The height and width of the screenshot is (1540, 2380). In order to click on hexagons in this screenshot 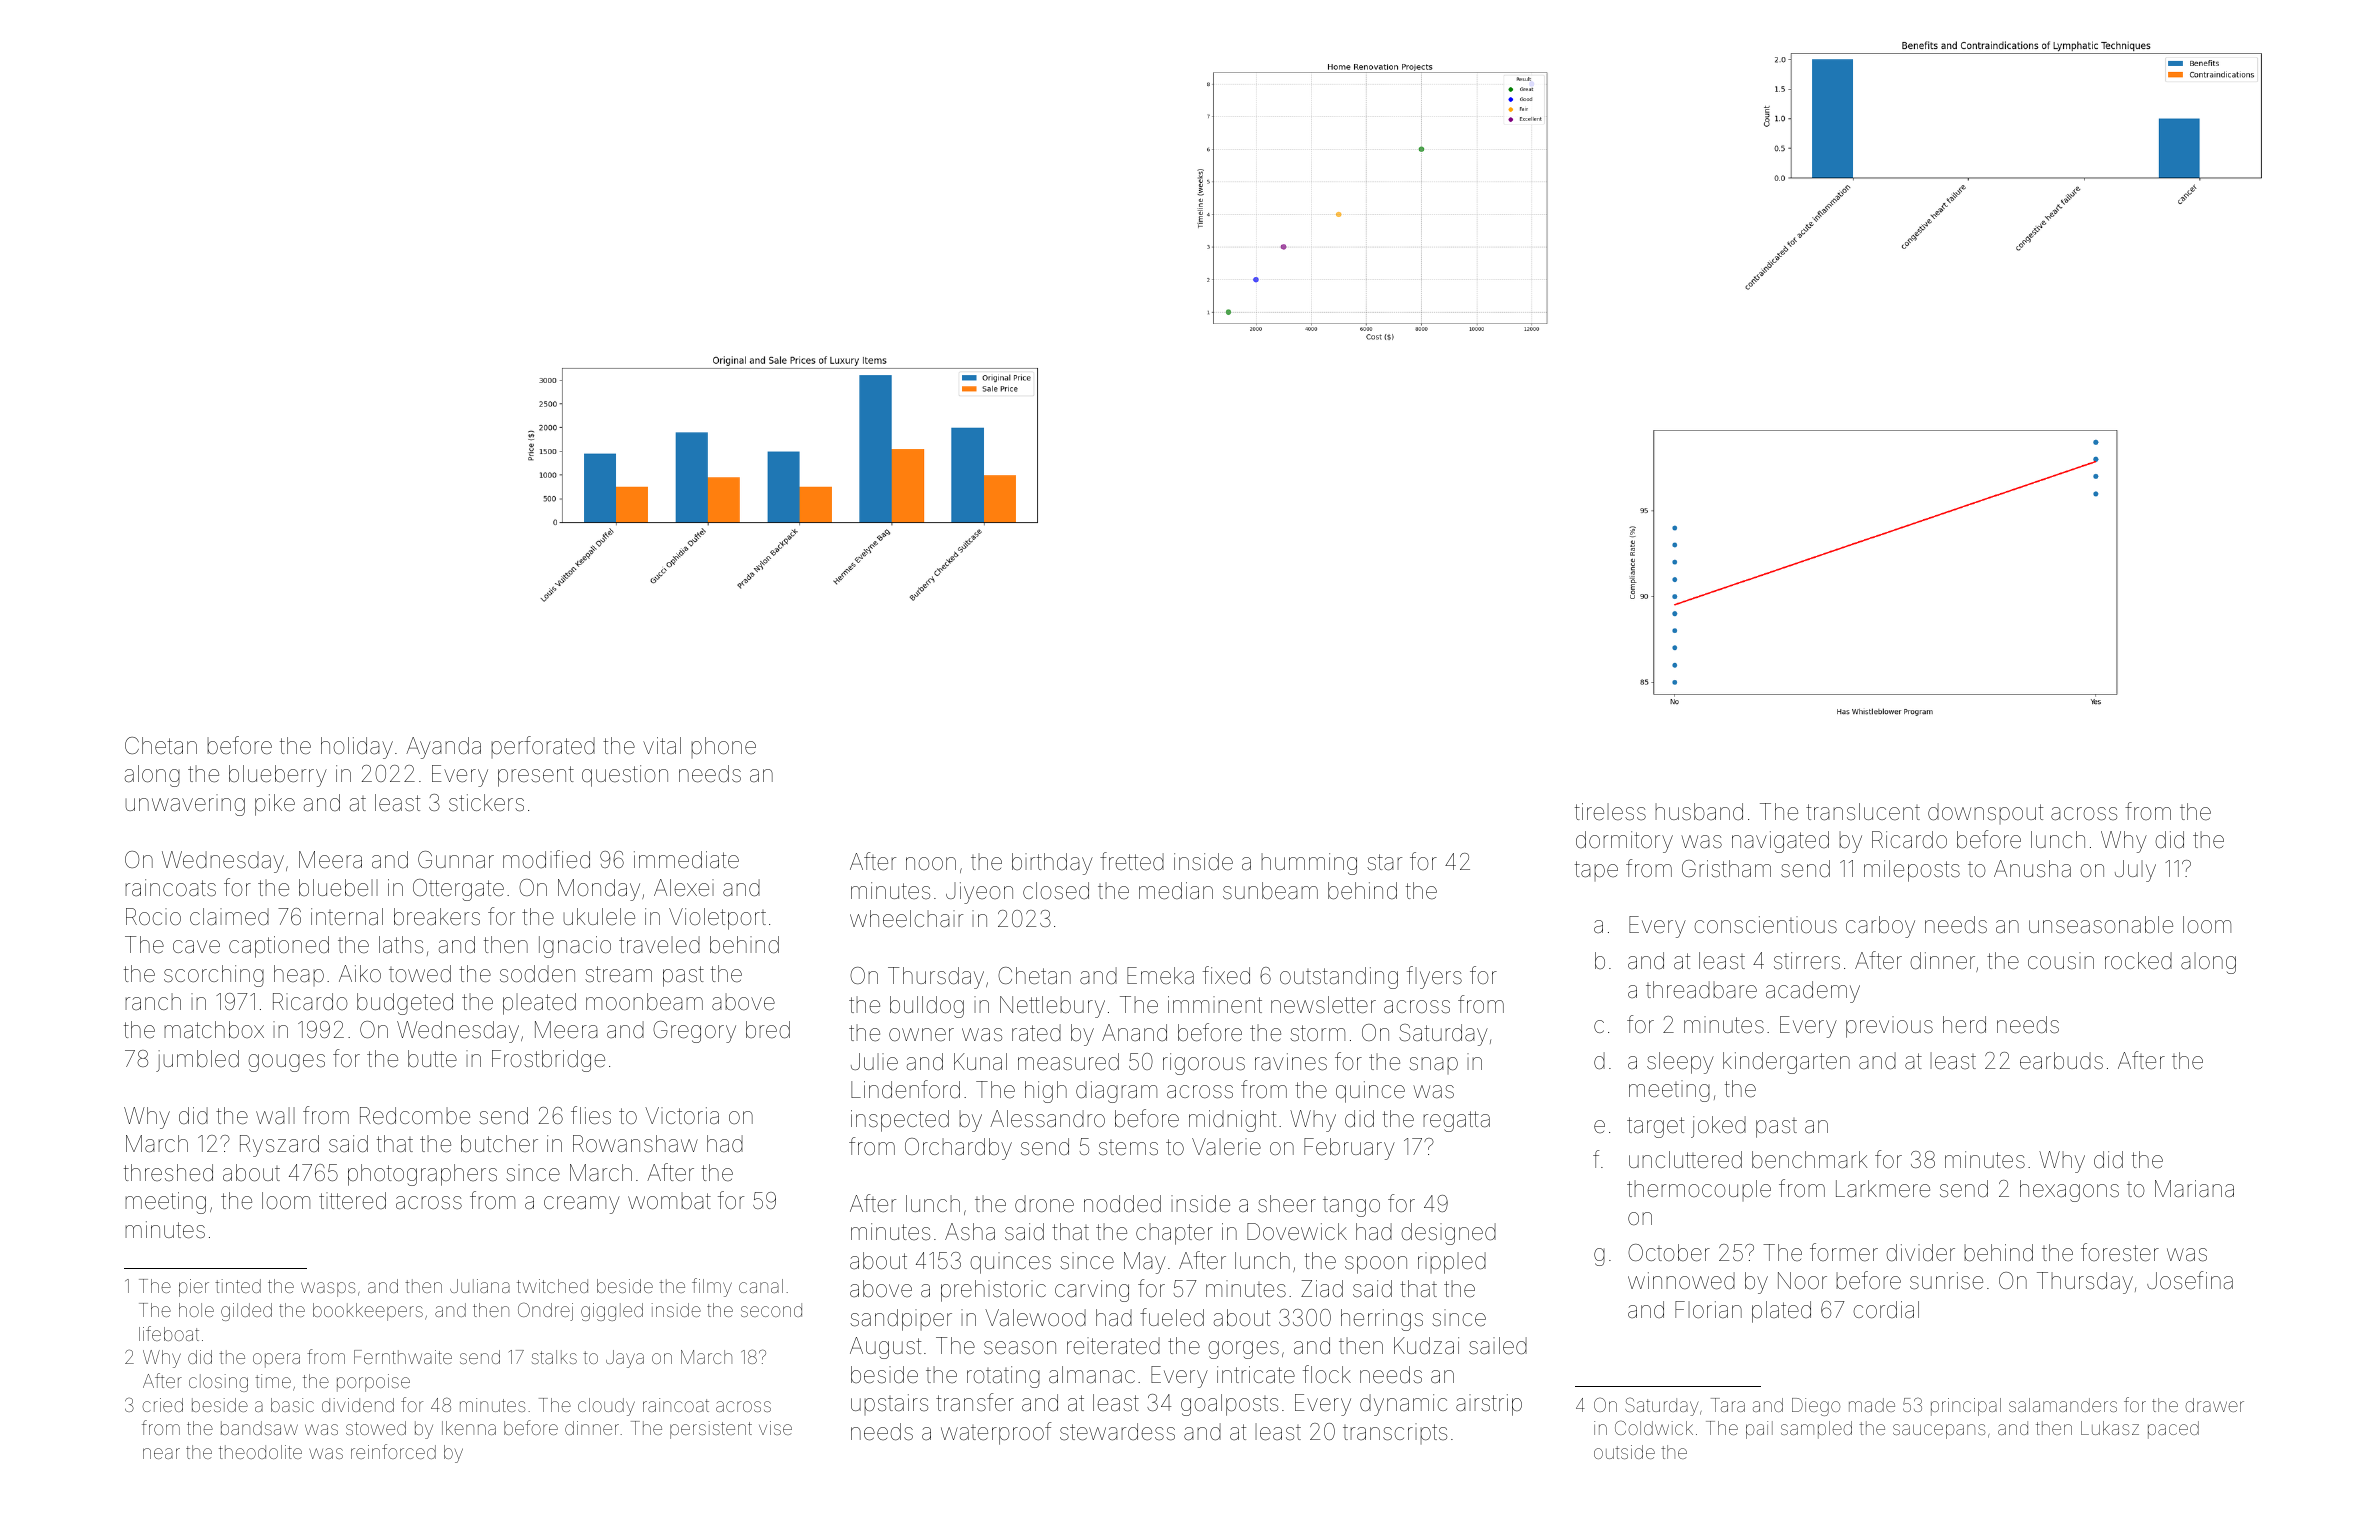, I will do `click(2069, 1191)`.
